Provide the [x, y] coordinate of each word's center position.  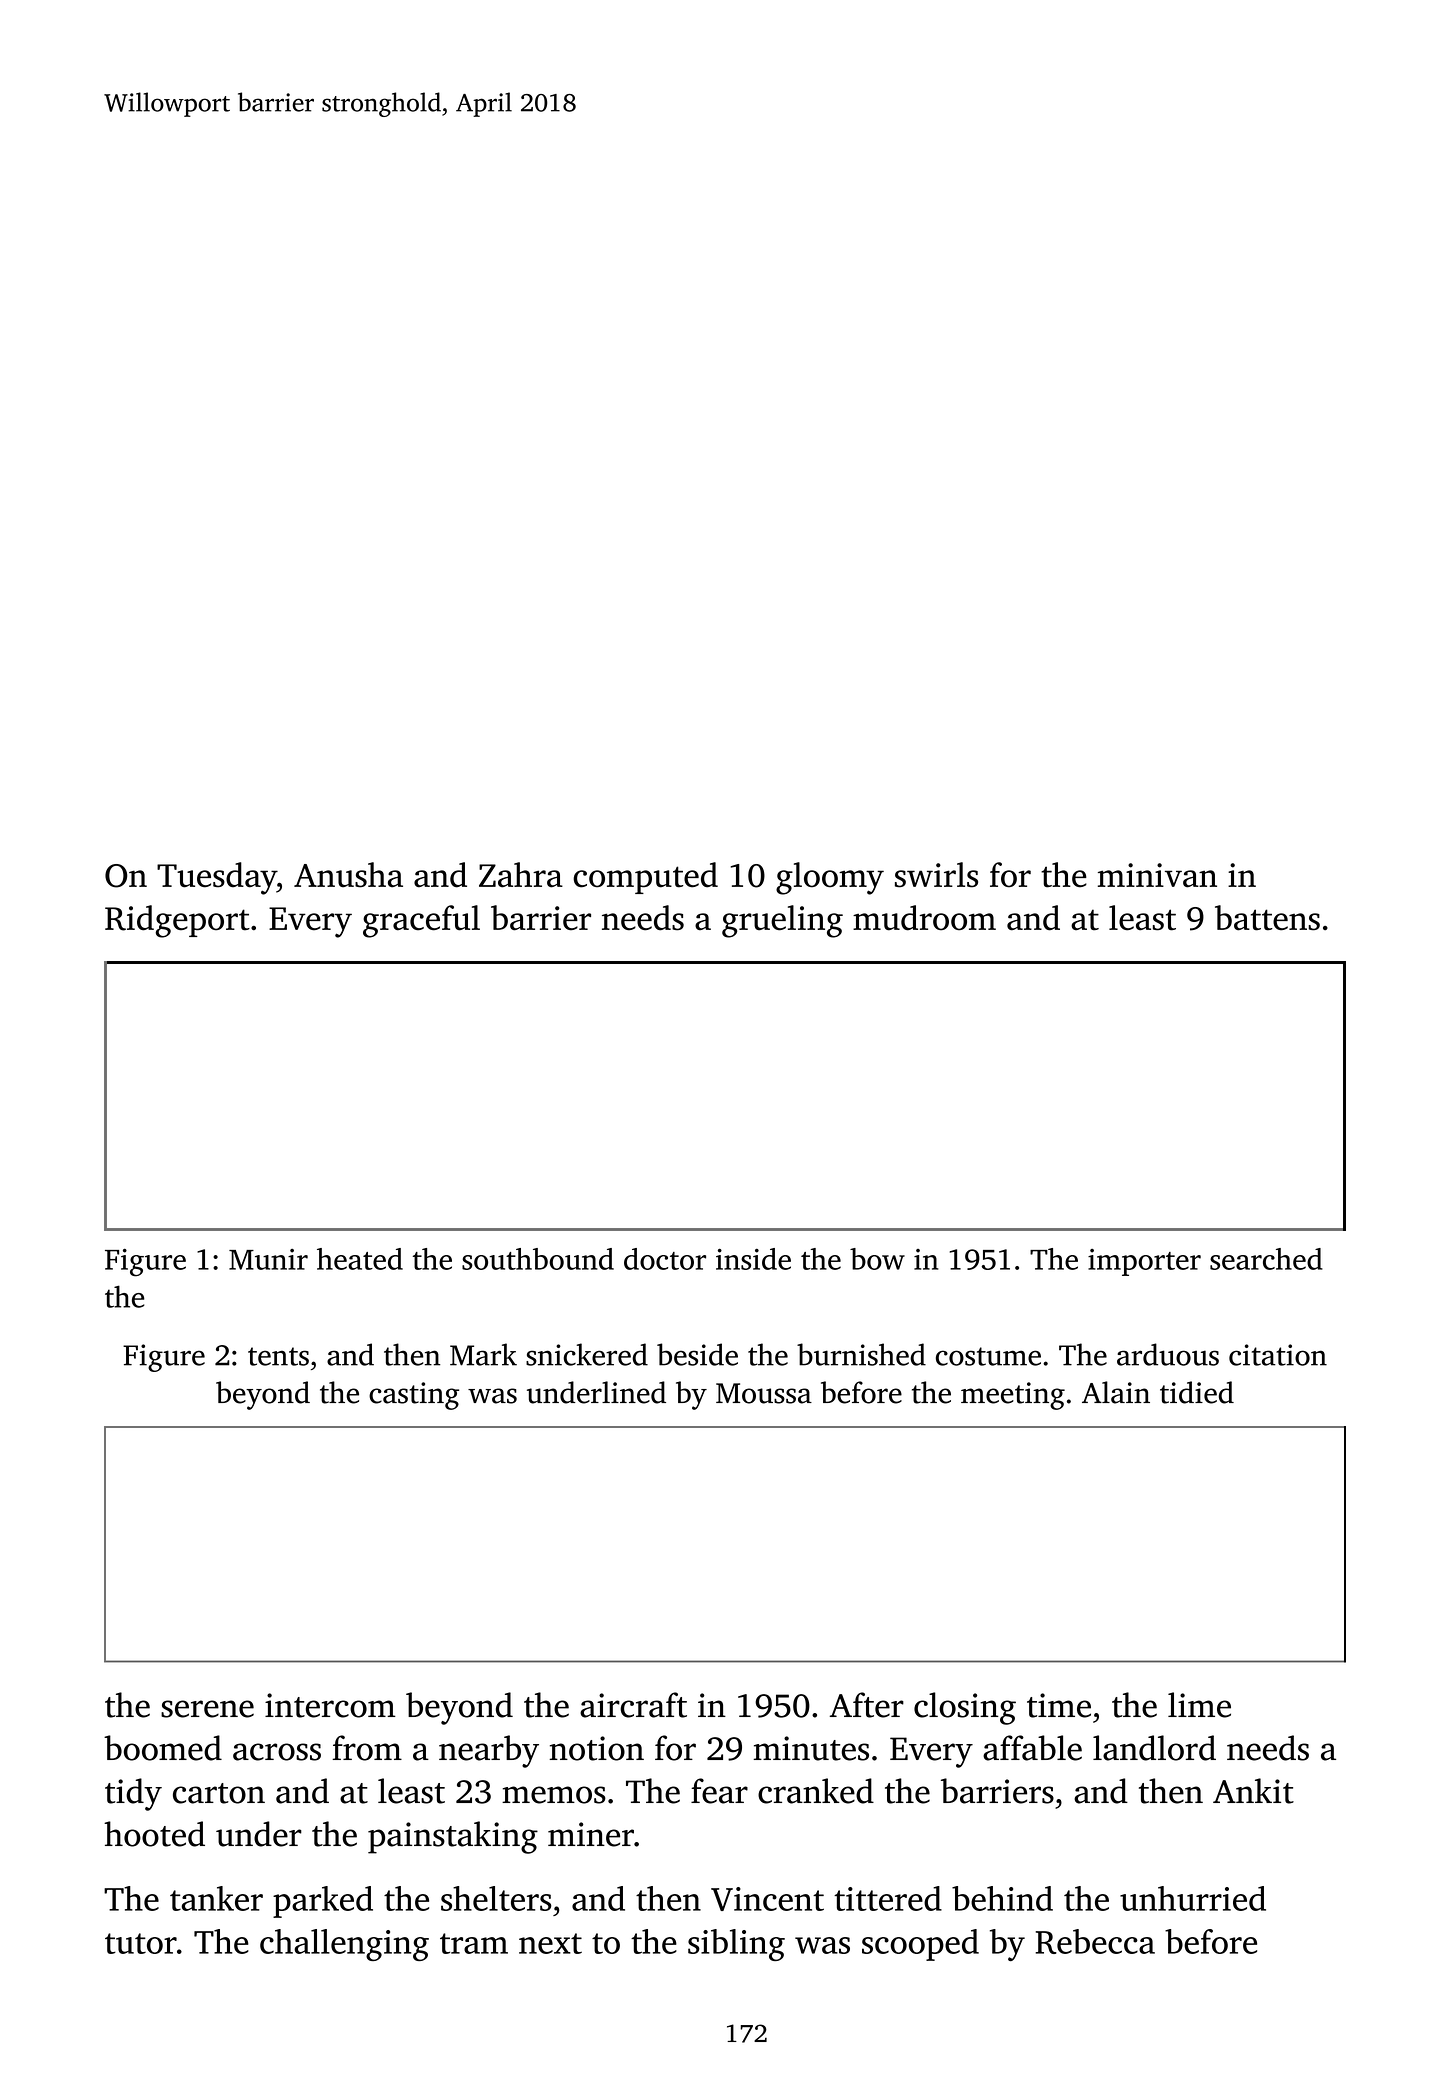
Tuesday [217, 878]
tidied [1197, 1392]
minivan [1157, 875]
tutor [141, 1943]
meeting [1013, 1396]
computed [645, 878]
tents [278, 1356]
